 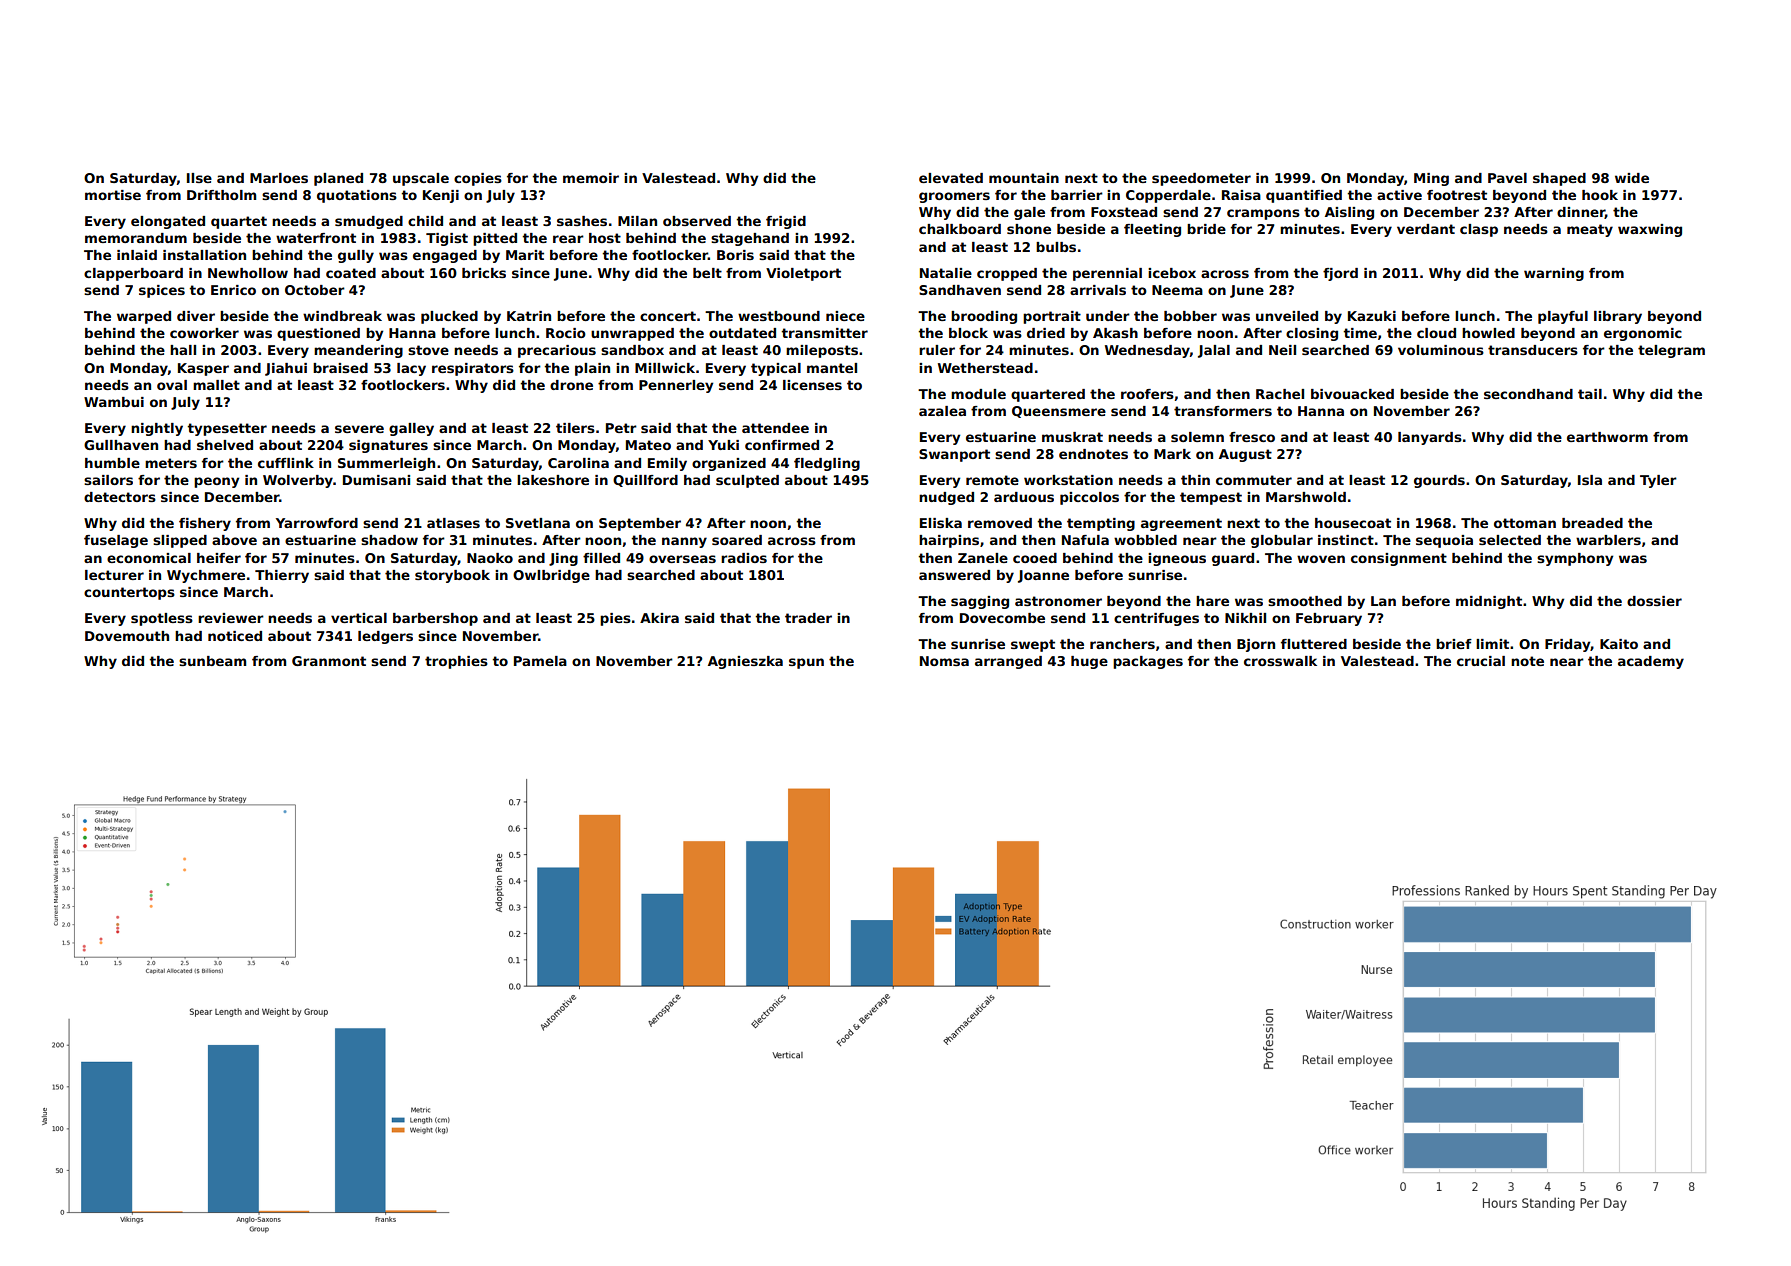 What do you see at coordinates (162, 619) in the document?
I see `spotless` at bounding box center [162, 619].
